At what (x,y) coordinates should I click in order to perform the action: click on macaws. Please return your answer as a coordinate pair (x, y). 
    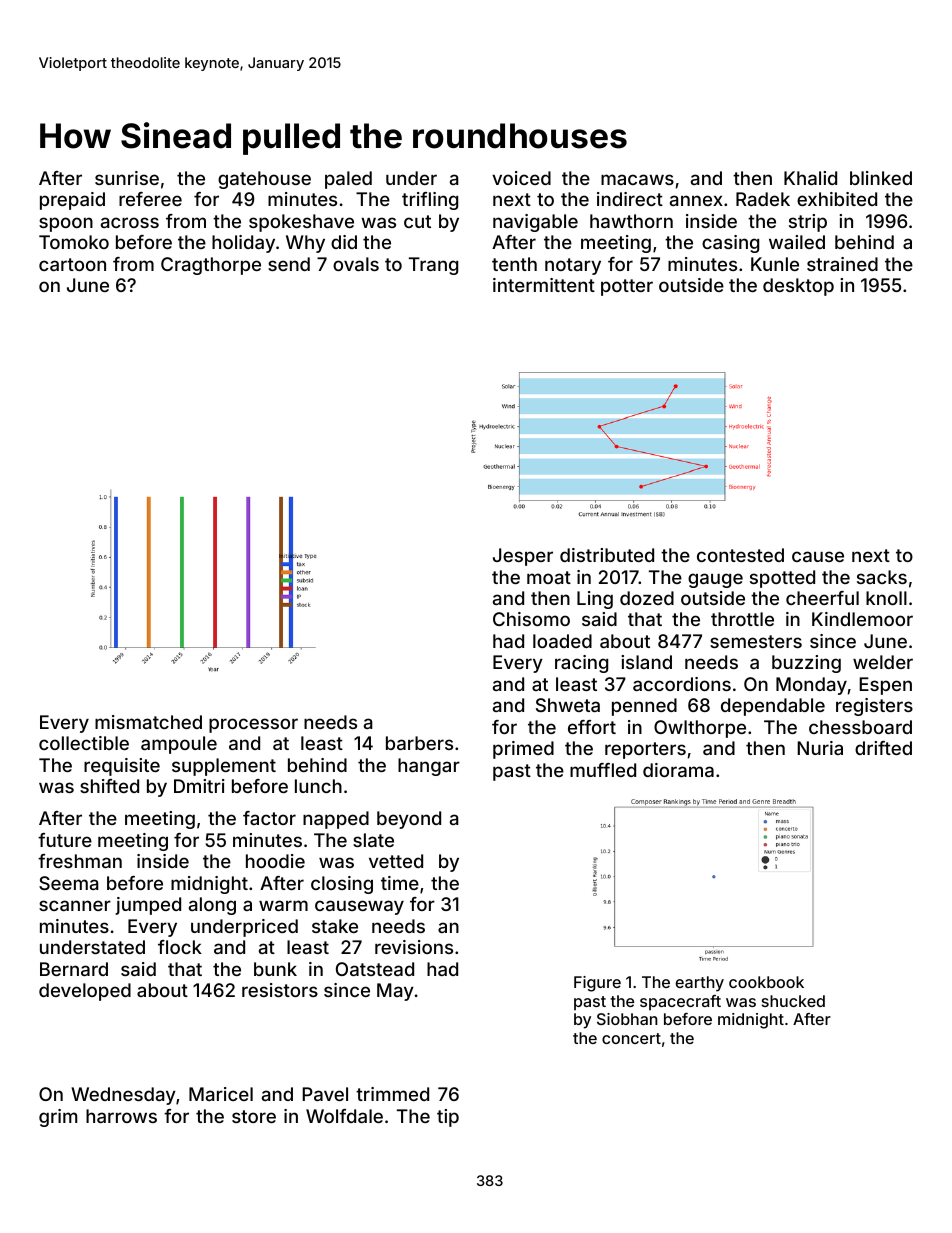
    Looking at the image, I should click on (637, 179).
